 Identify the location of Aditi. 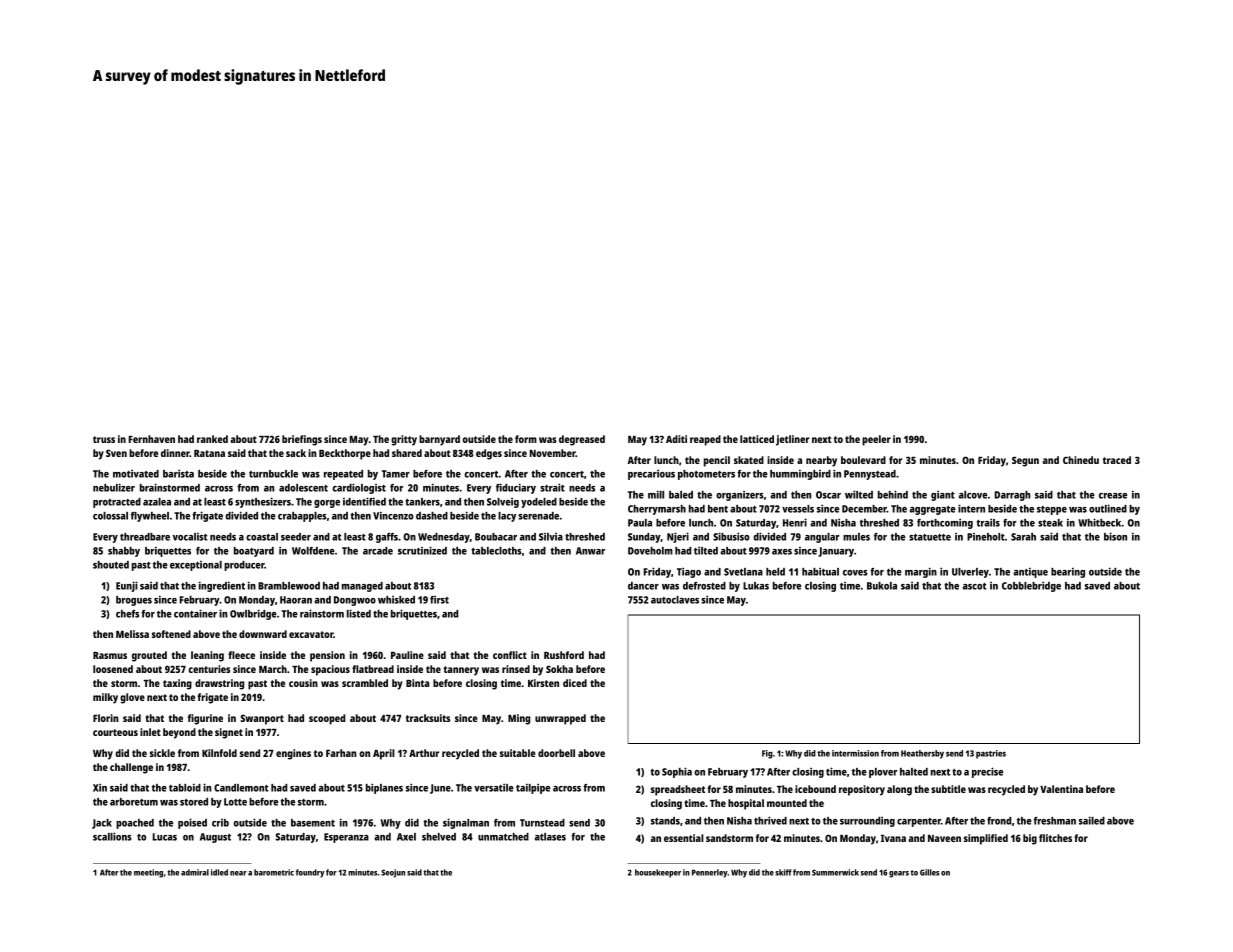
(676, 439).
